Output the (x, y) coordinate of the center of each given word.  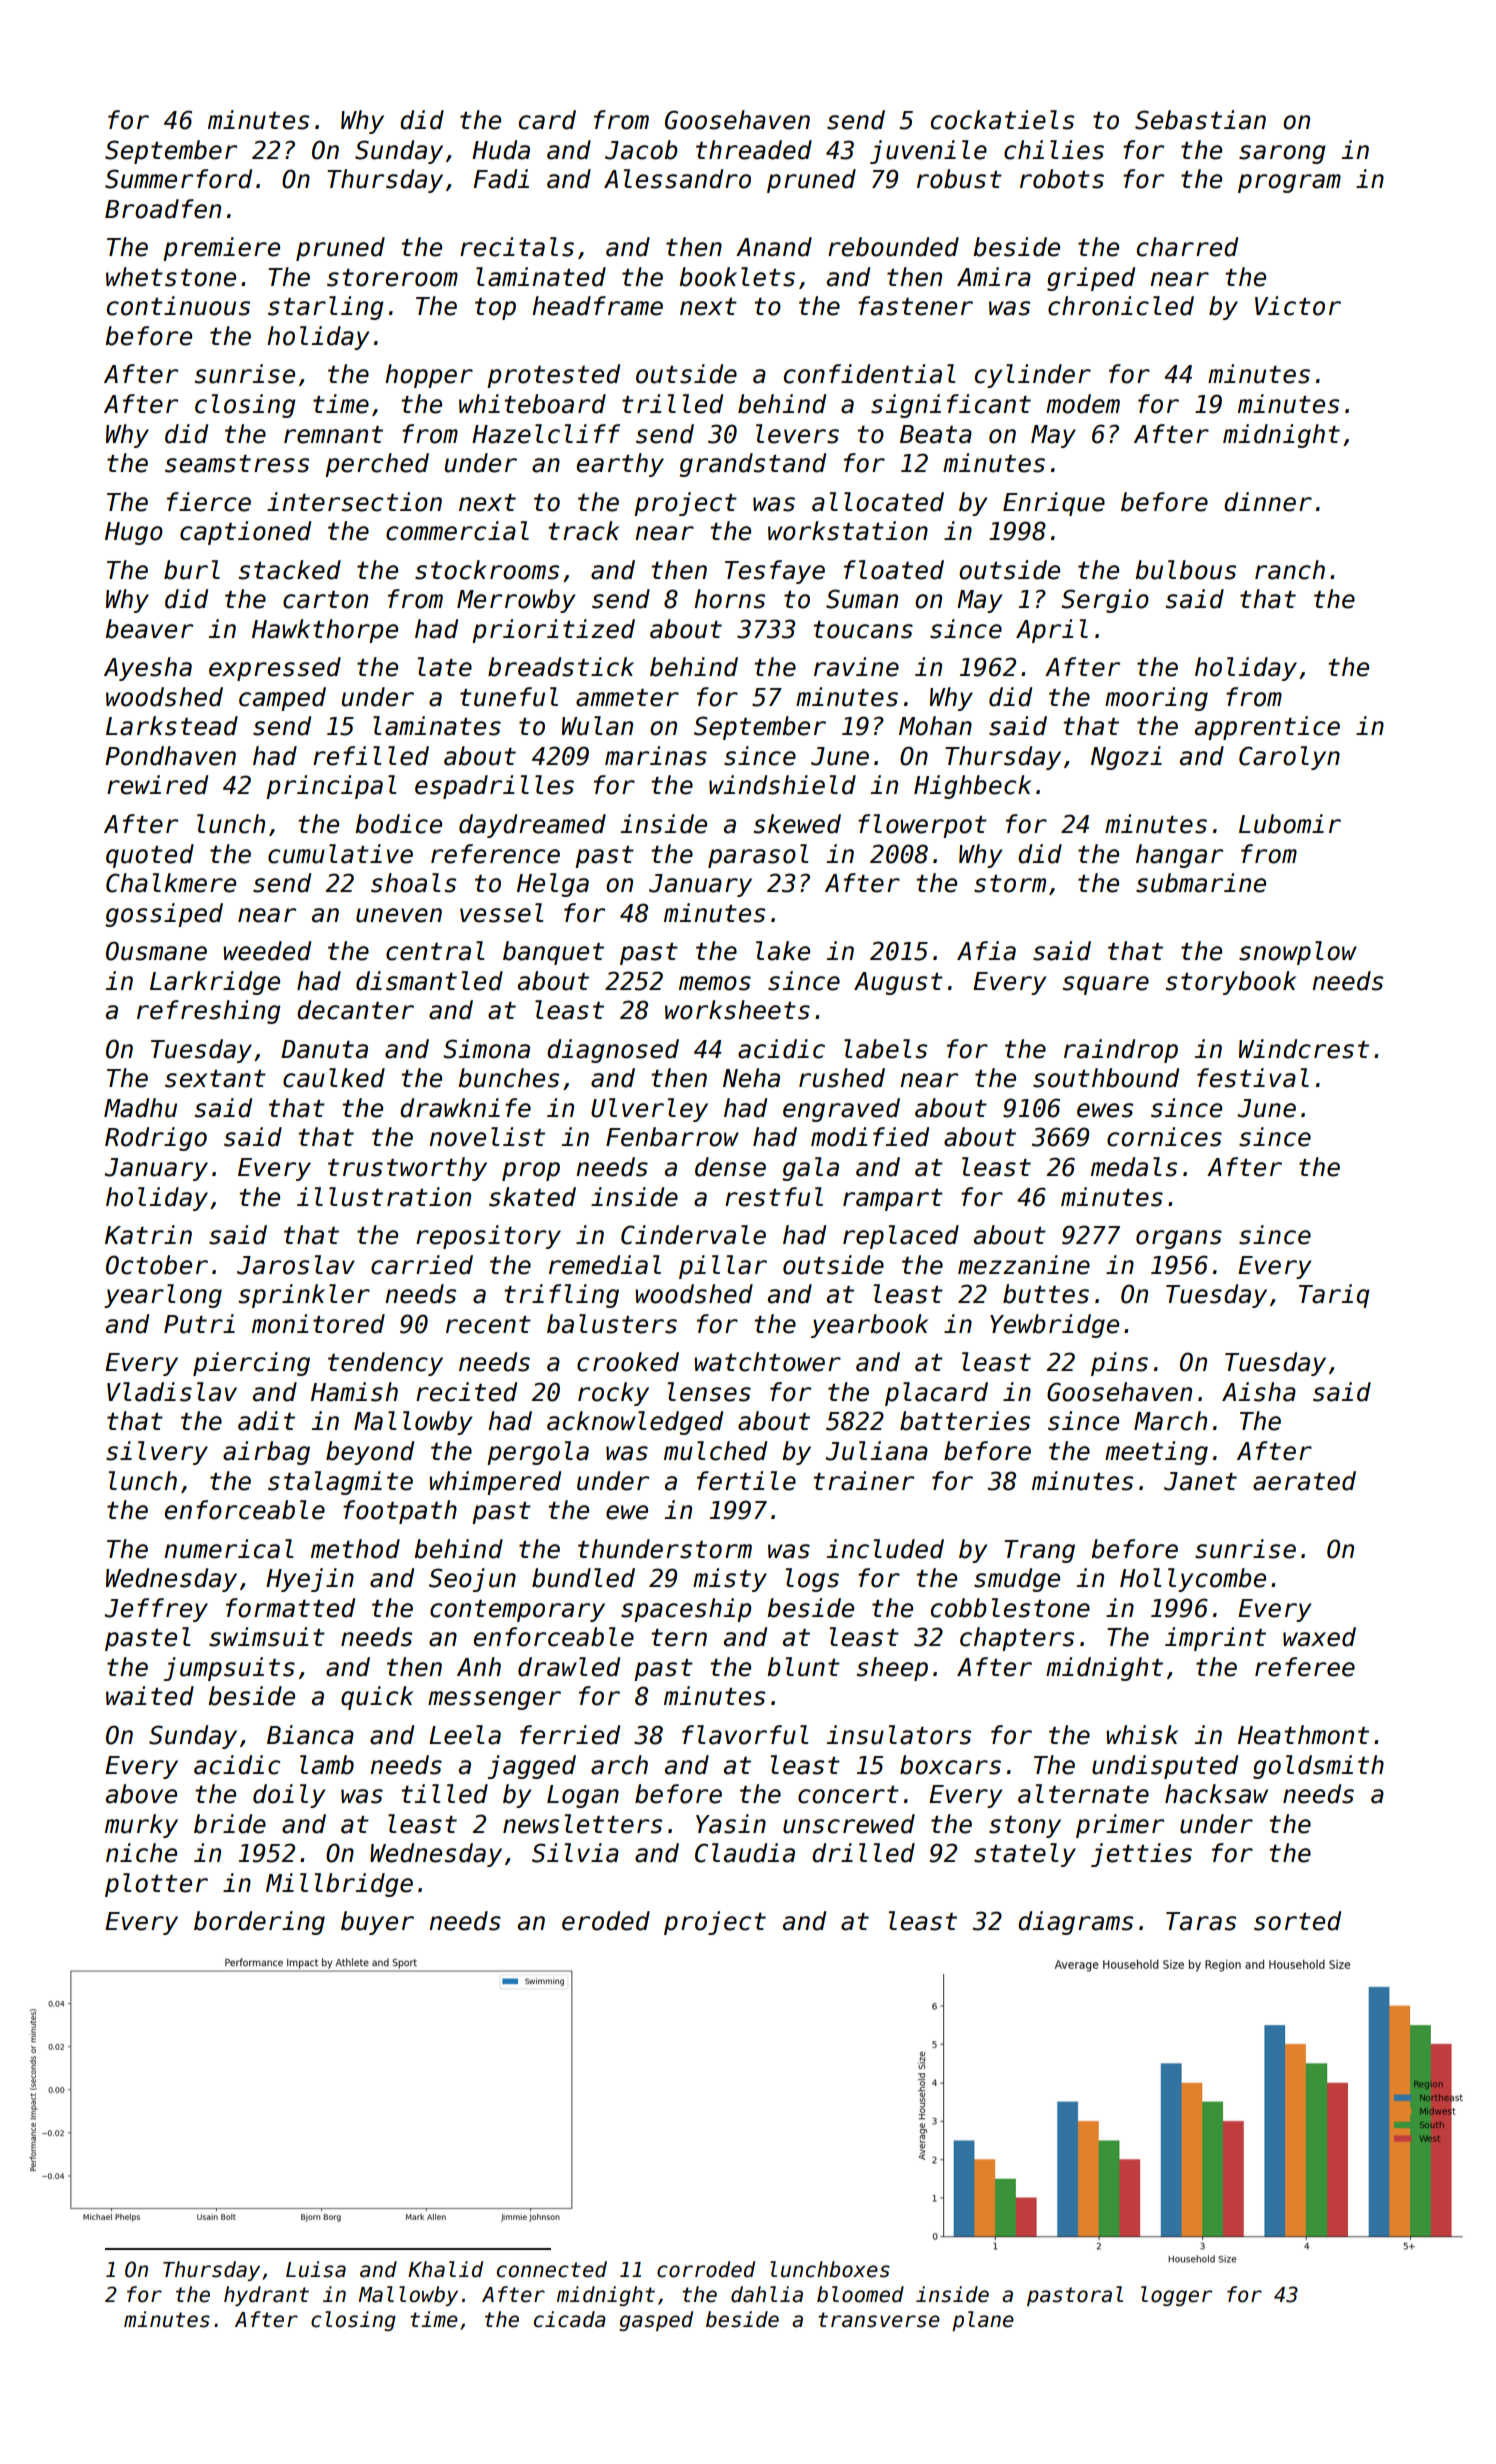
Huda (501, 150)
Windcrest (1304, 1049)
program (1289, 183)
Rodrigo (156, 1139)
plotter (156, 1885)
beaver (149, 629)
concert (848, 1795)
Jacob (641, 150)
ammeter (627, 698)
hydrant (266, 2296)
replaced (901, 1237)
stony (1025, 1827)
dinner (1268, 502)
